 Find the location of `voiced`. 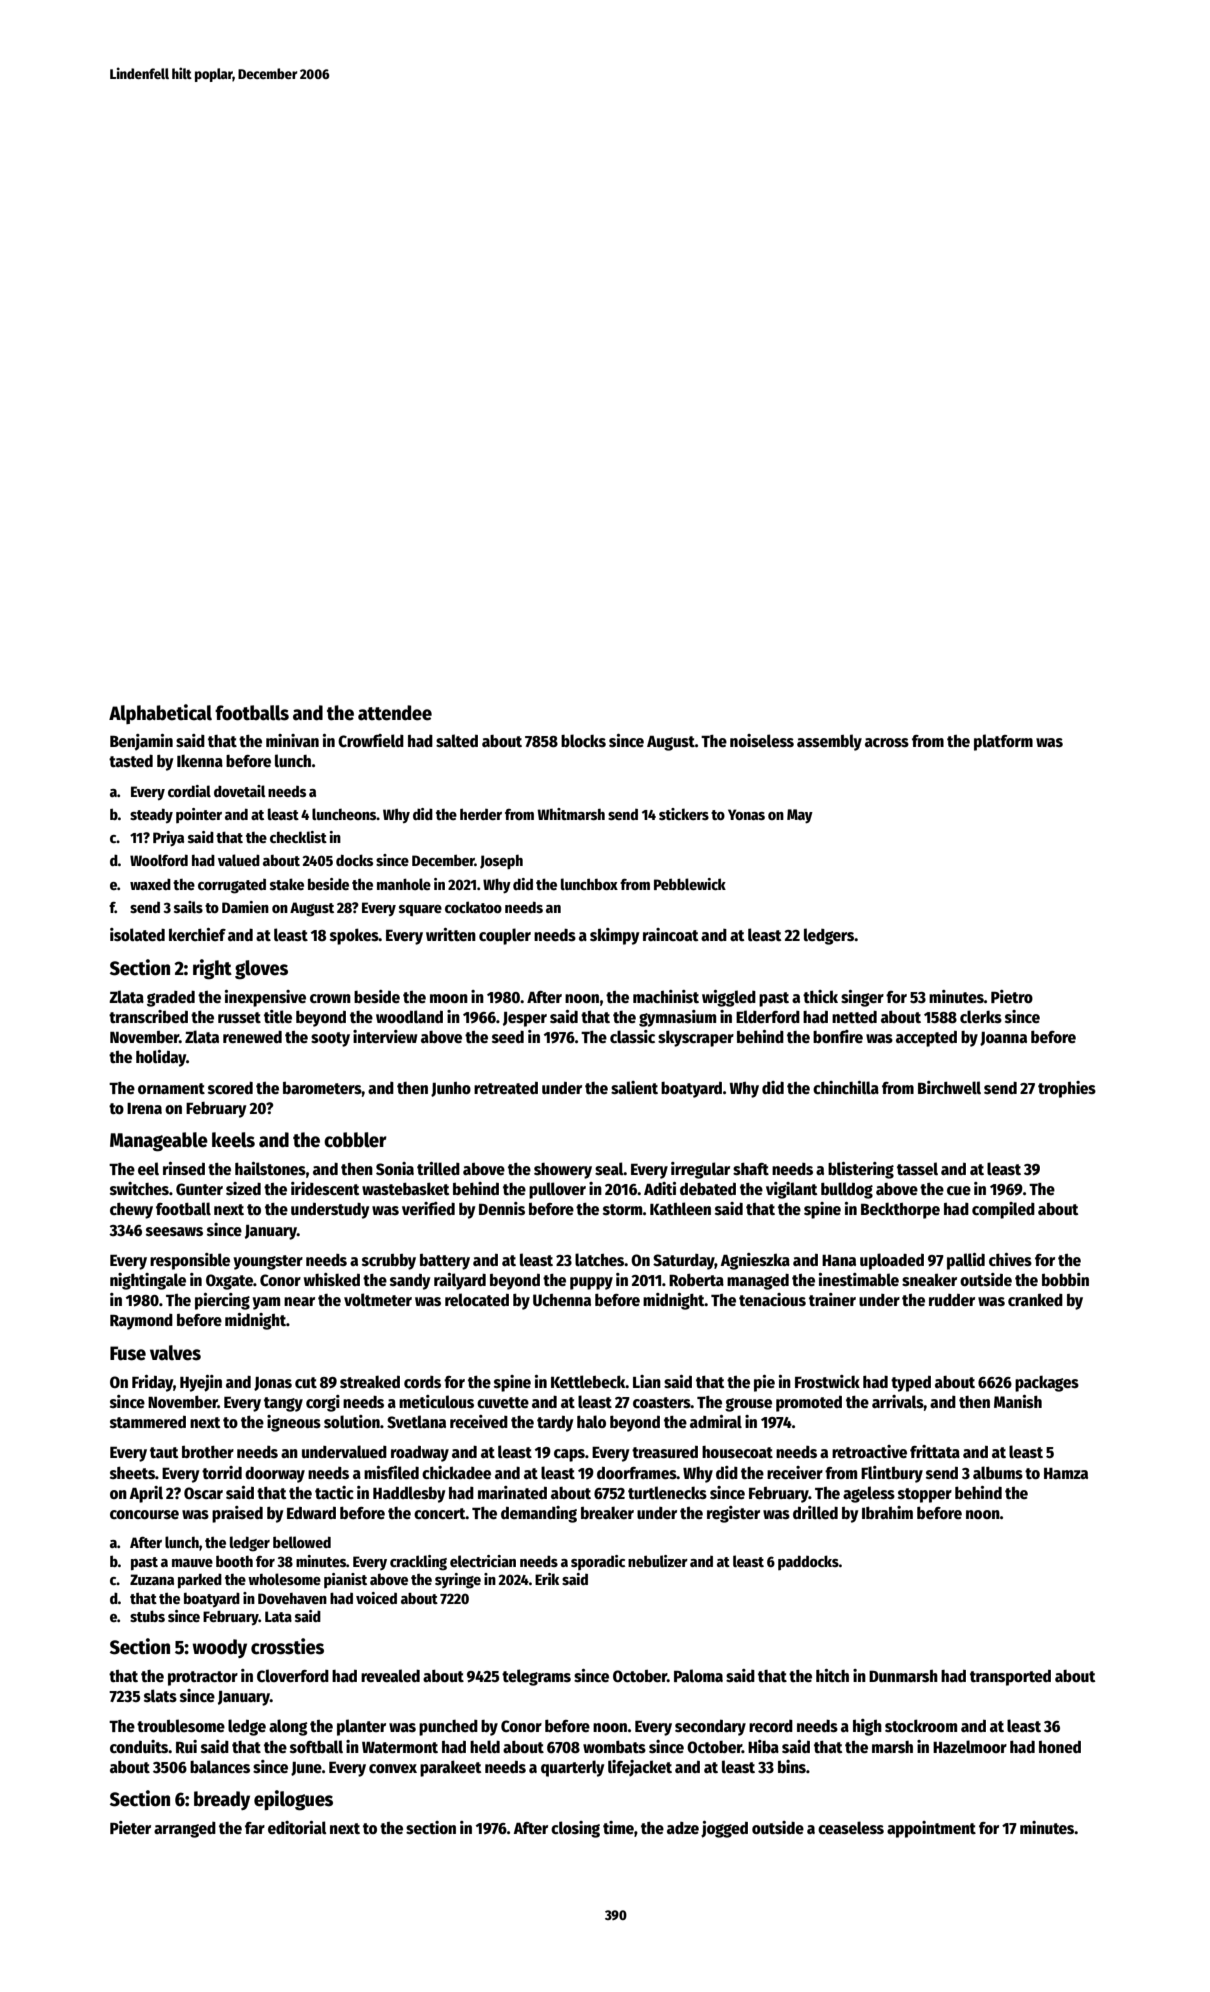

voiced is located at coordinates (376, 1598).
